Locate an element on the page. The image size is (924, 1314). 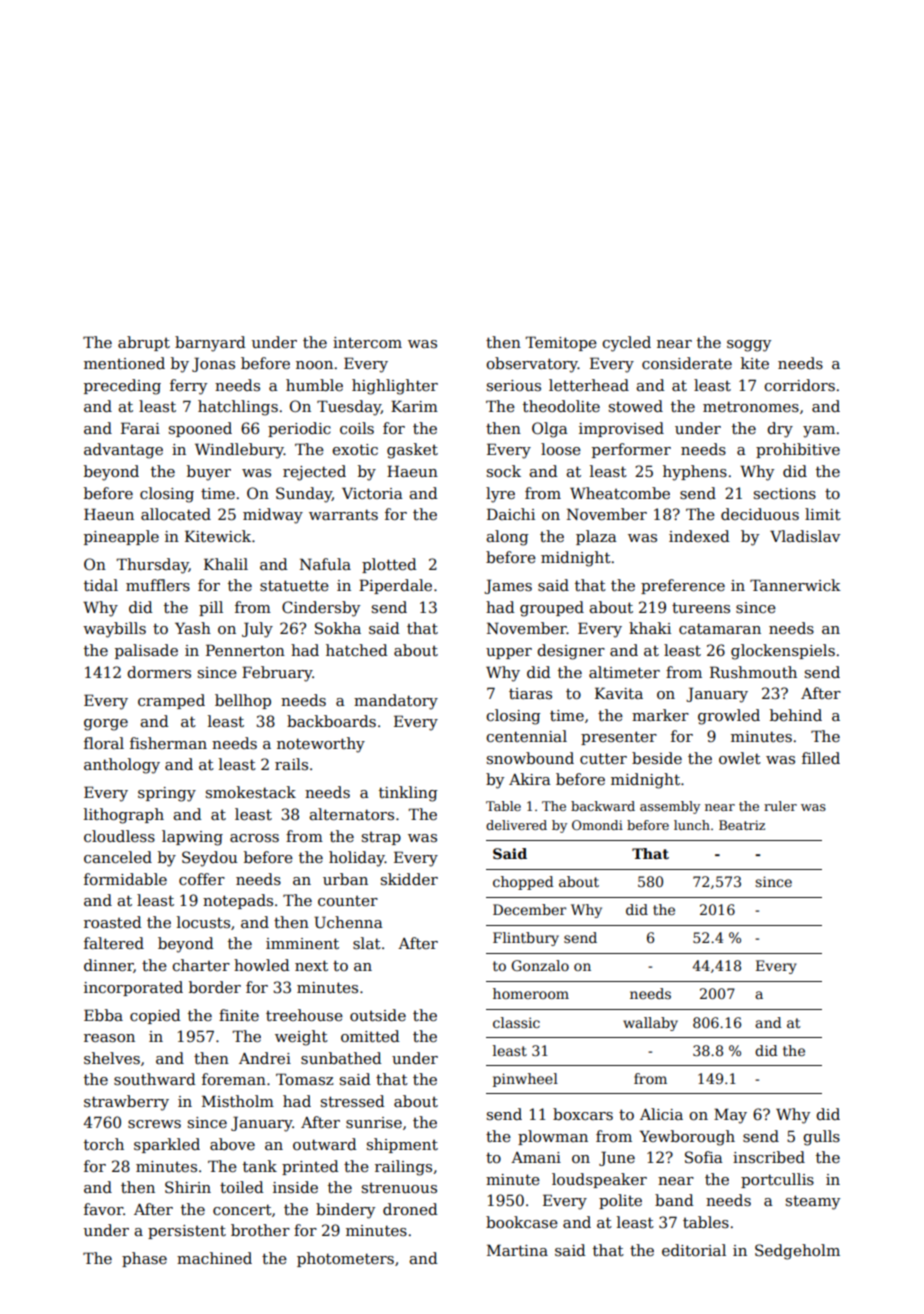
ruler is located at coordinates (780, 806).
